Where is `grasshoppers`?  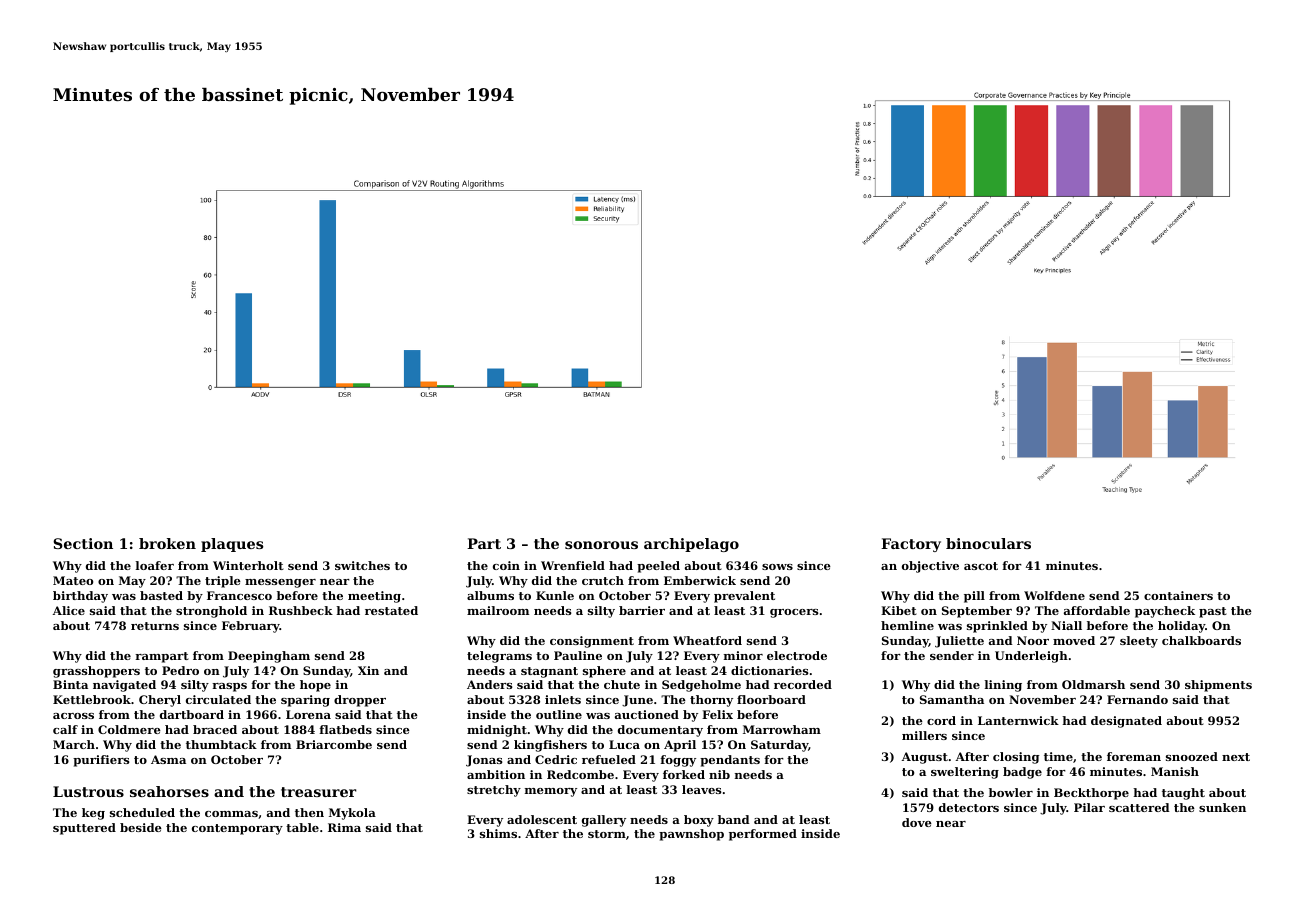
grasshoppers is located at coordinates (96, 672).
